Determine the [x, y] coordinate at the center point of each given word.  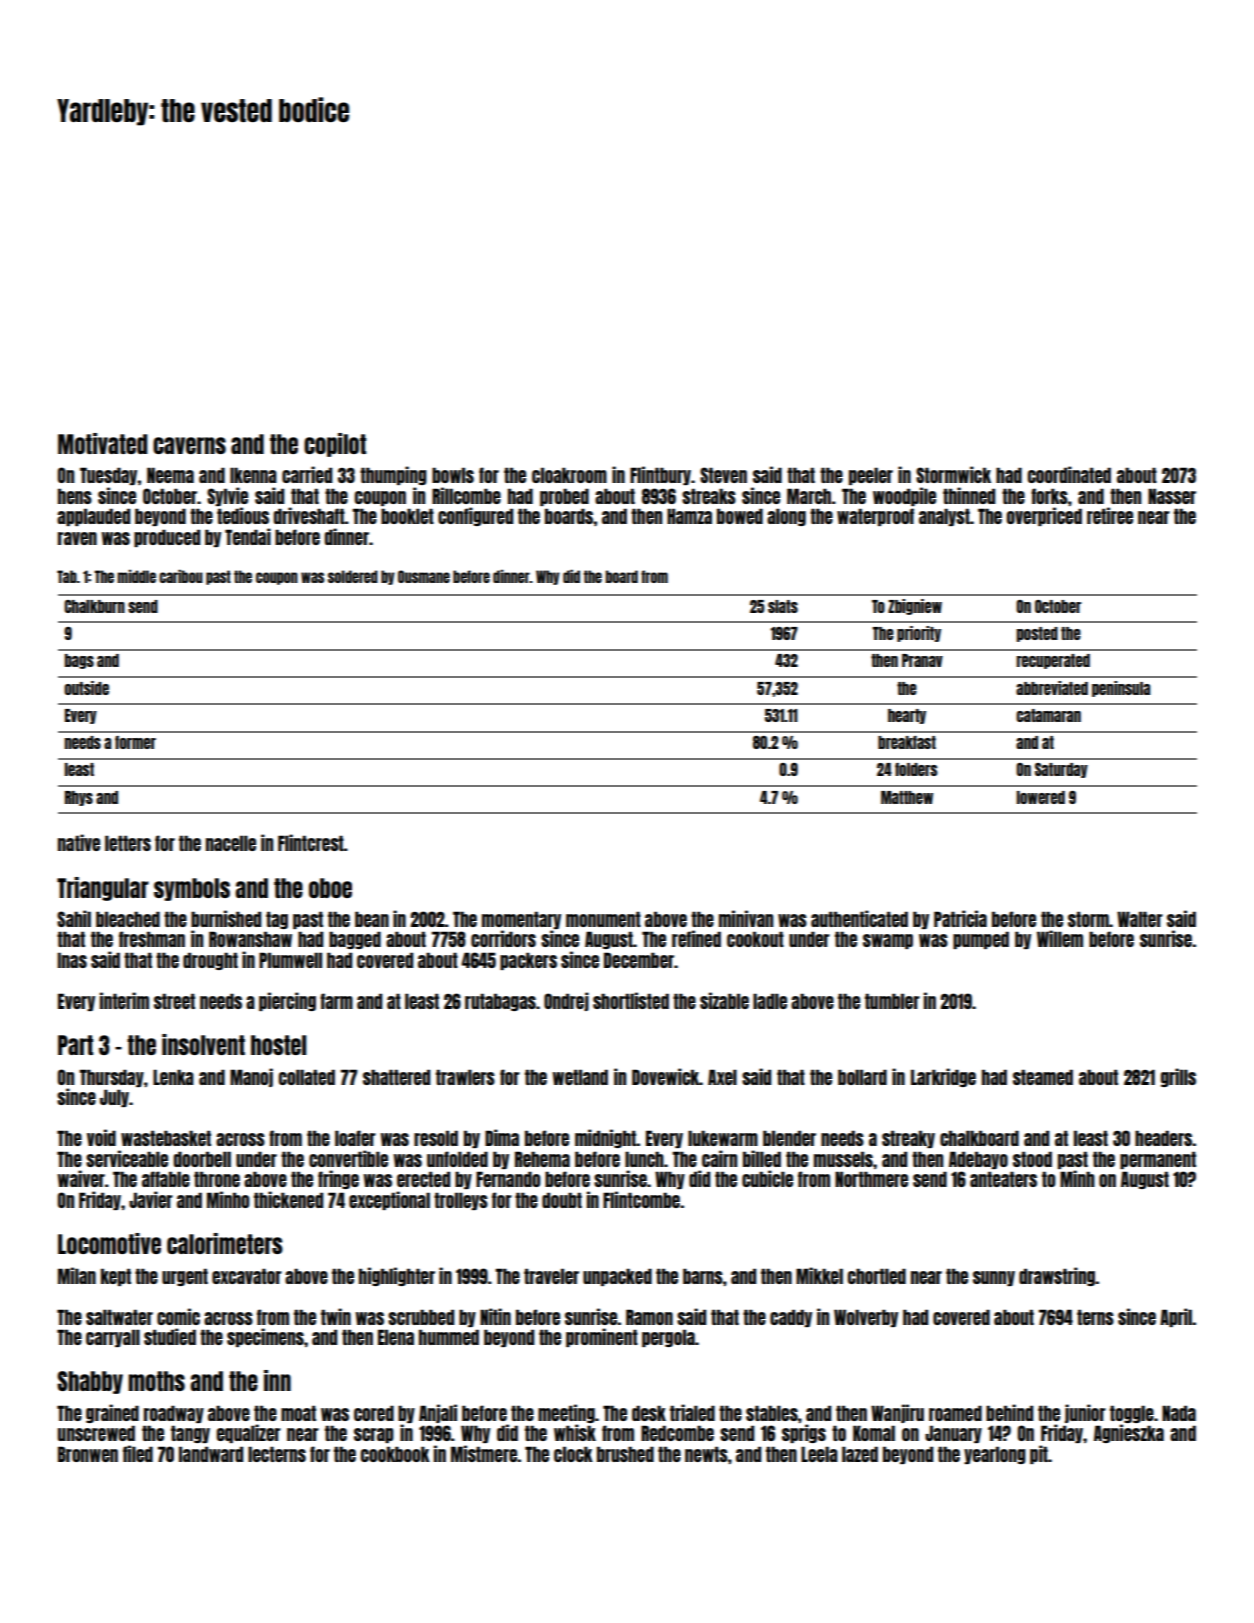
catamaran [1048, 715]
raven [77, 538]
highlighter [397, 1276]
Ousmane [424, 576]
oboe [330, 888]
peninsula [1121, 689]
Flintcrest [311, 842]
